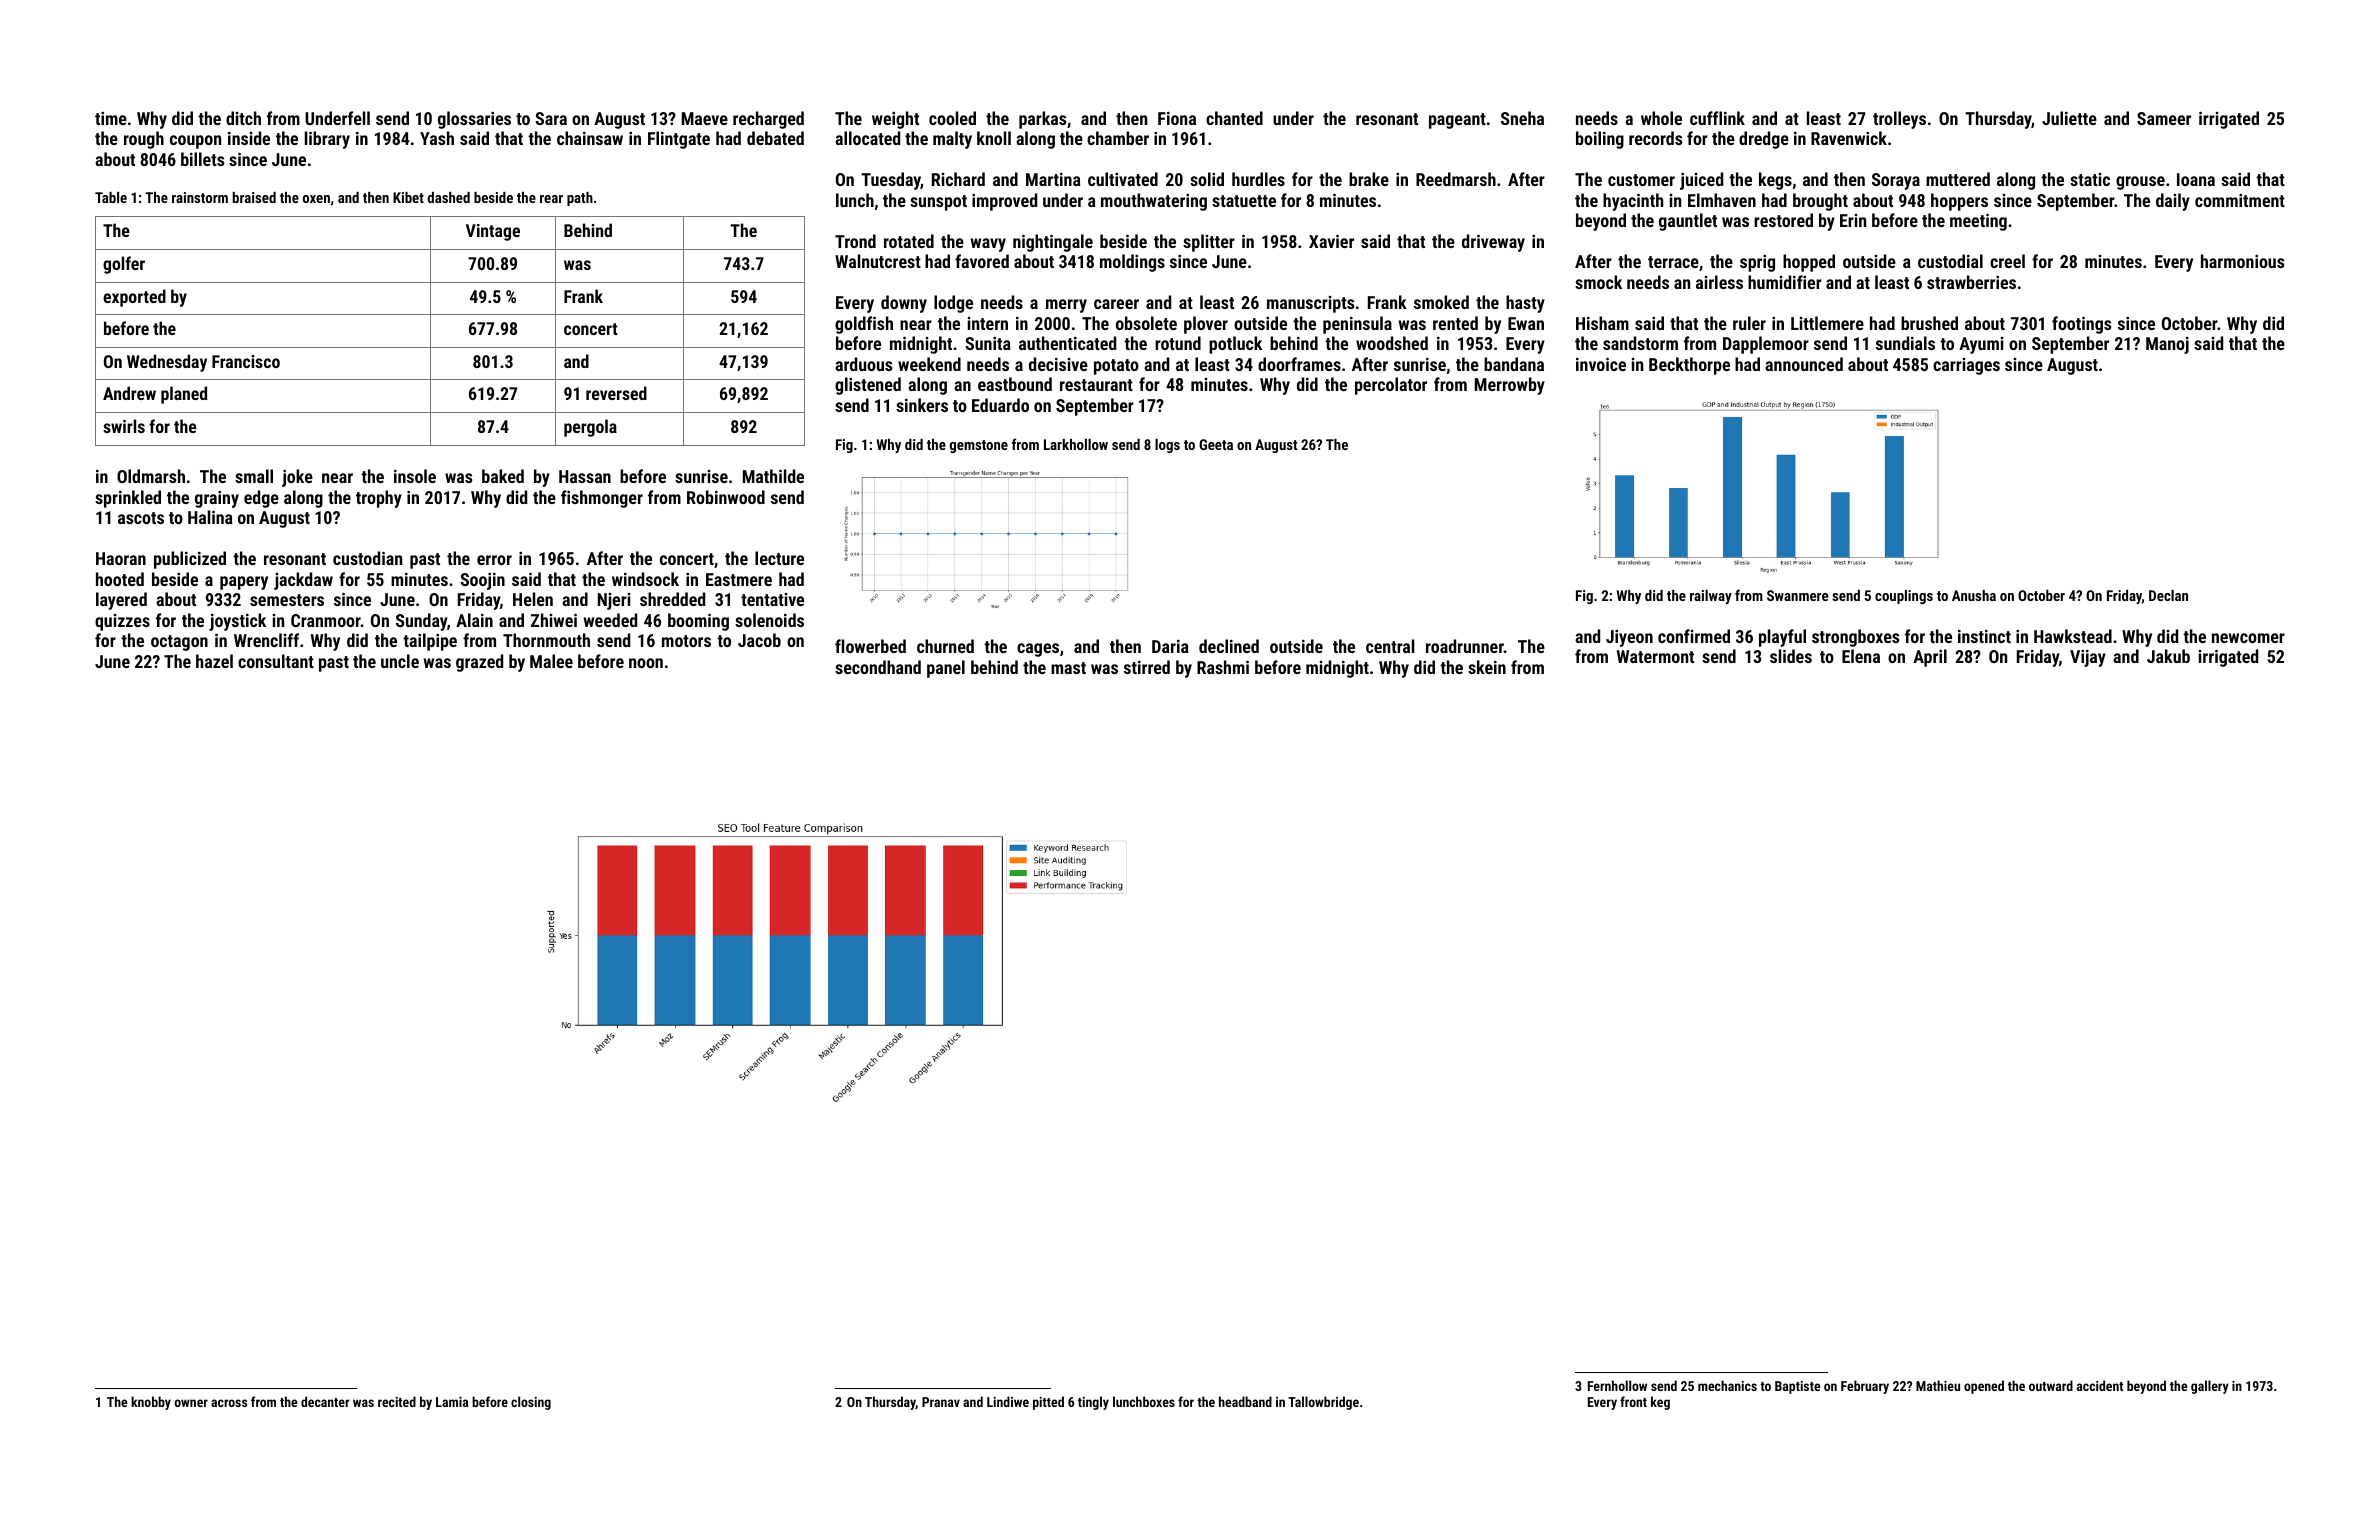 The height and width of the page is (1540, 2380). Describe the element at coordinates (214, 661) in the page. I see `hazel` at that location.
